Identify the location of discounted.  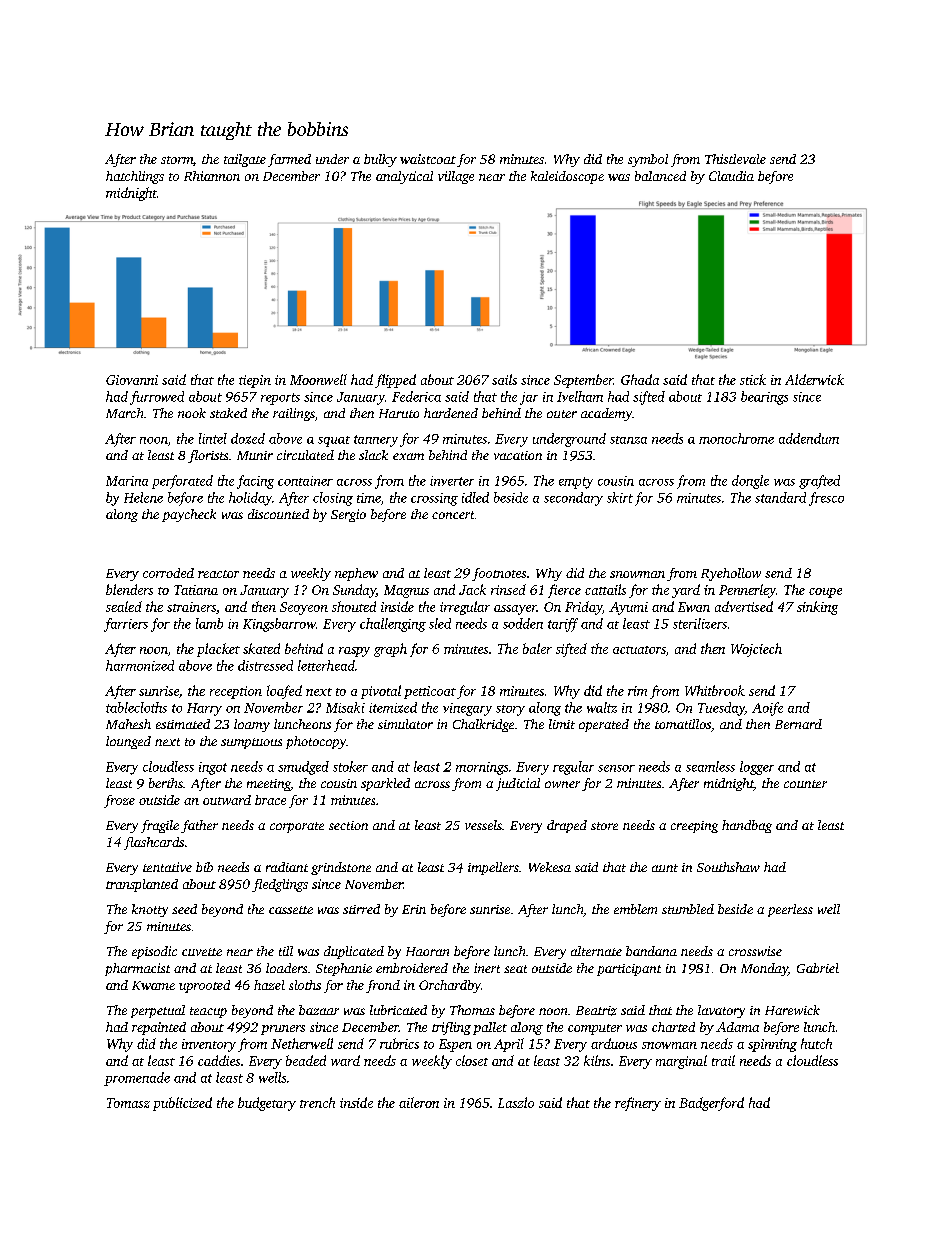
(278, 514).
